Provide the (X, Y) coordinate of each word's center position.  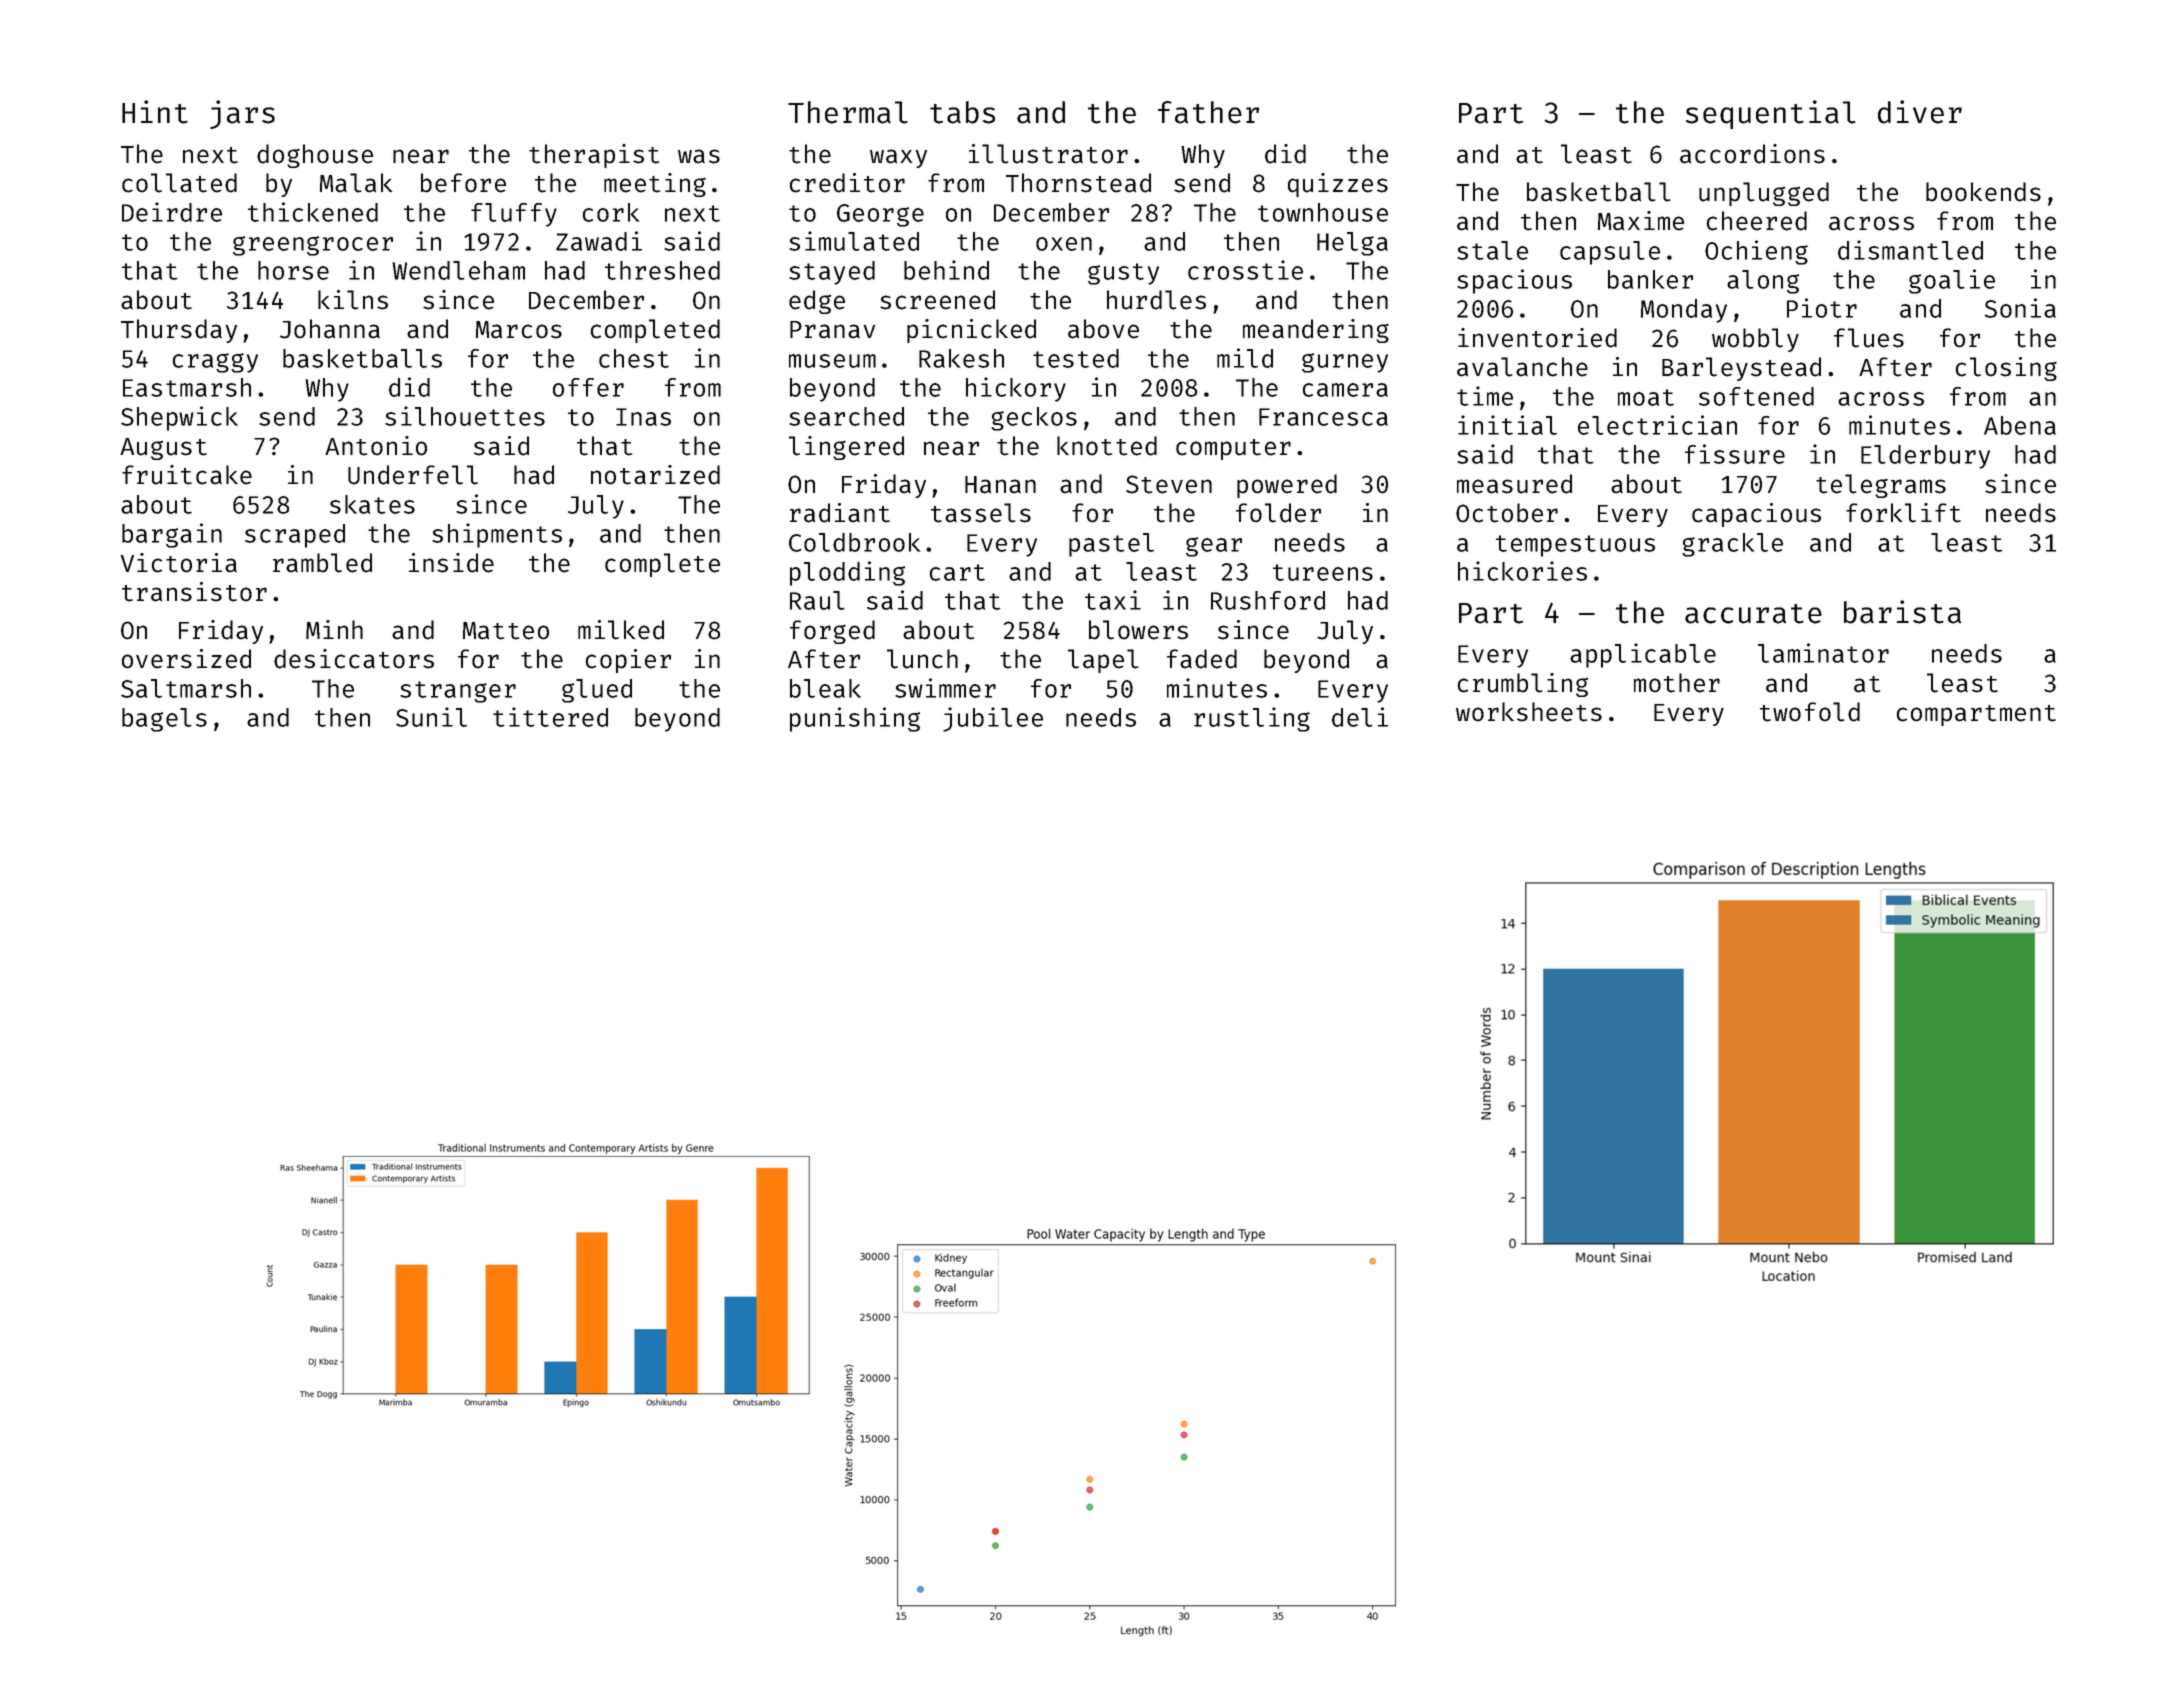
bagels (164, 720)
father (1208, 112)
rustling (1252, 719)
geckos (1034, 419)
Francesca (1323, 417)
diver (1920, 112)
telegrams (1881, 486)
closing (2006, 369)
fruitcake (187, 475)
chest (634, 358)
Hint (155, 112)
